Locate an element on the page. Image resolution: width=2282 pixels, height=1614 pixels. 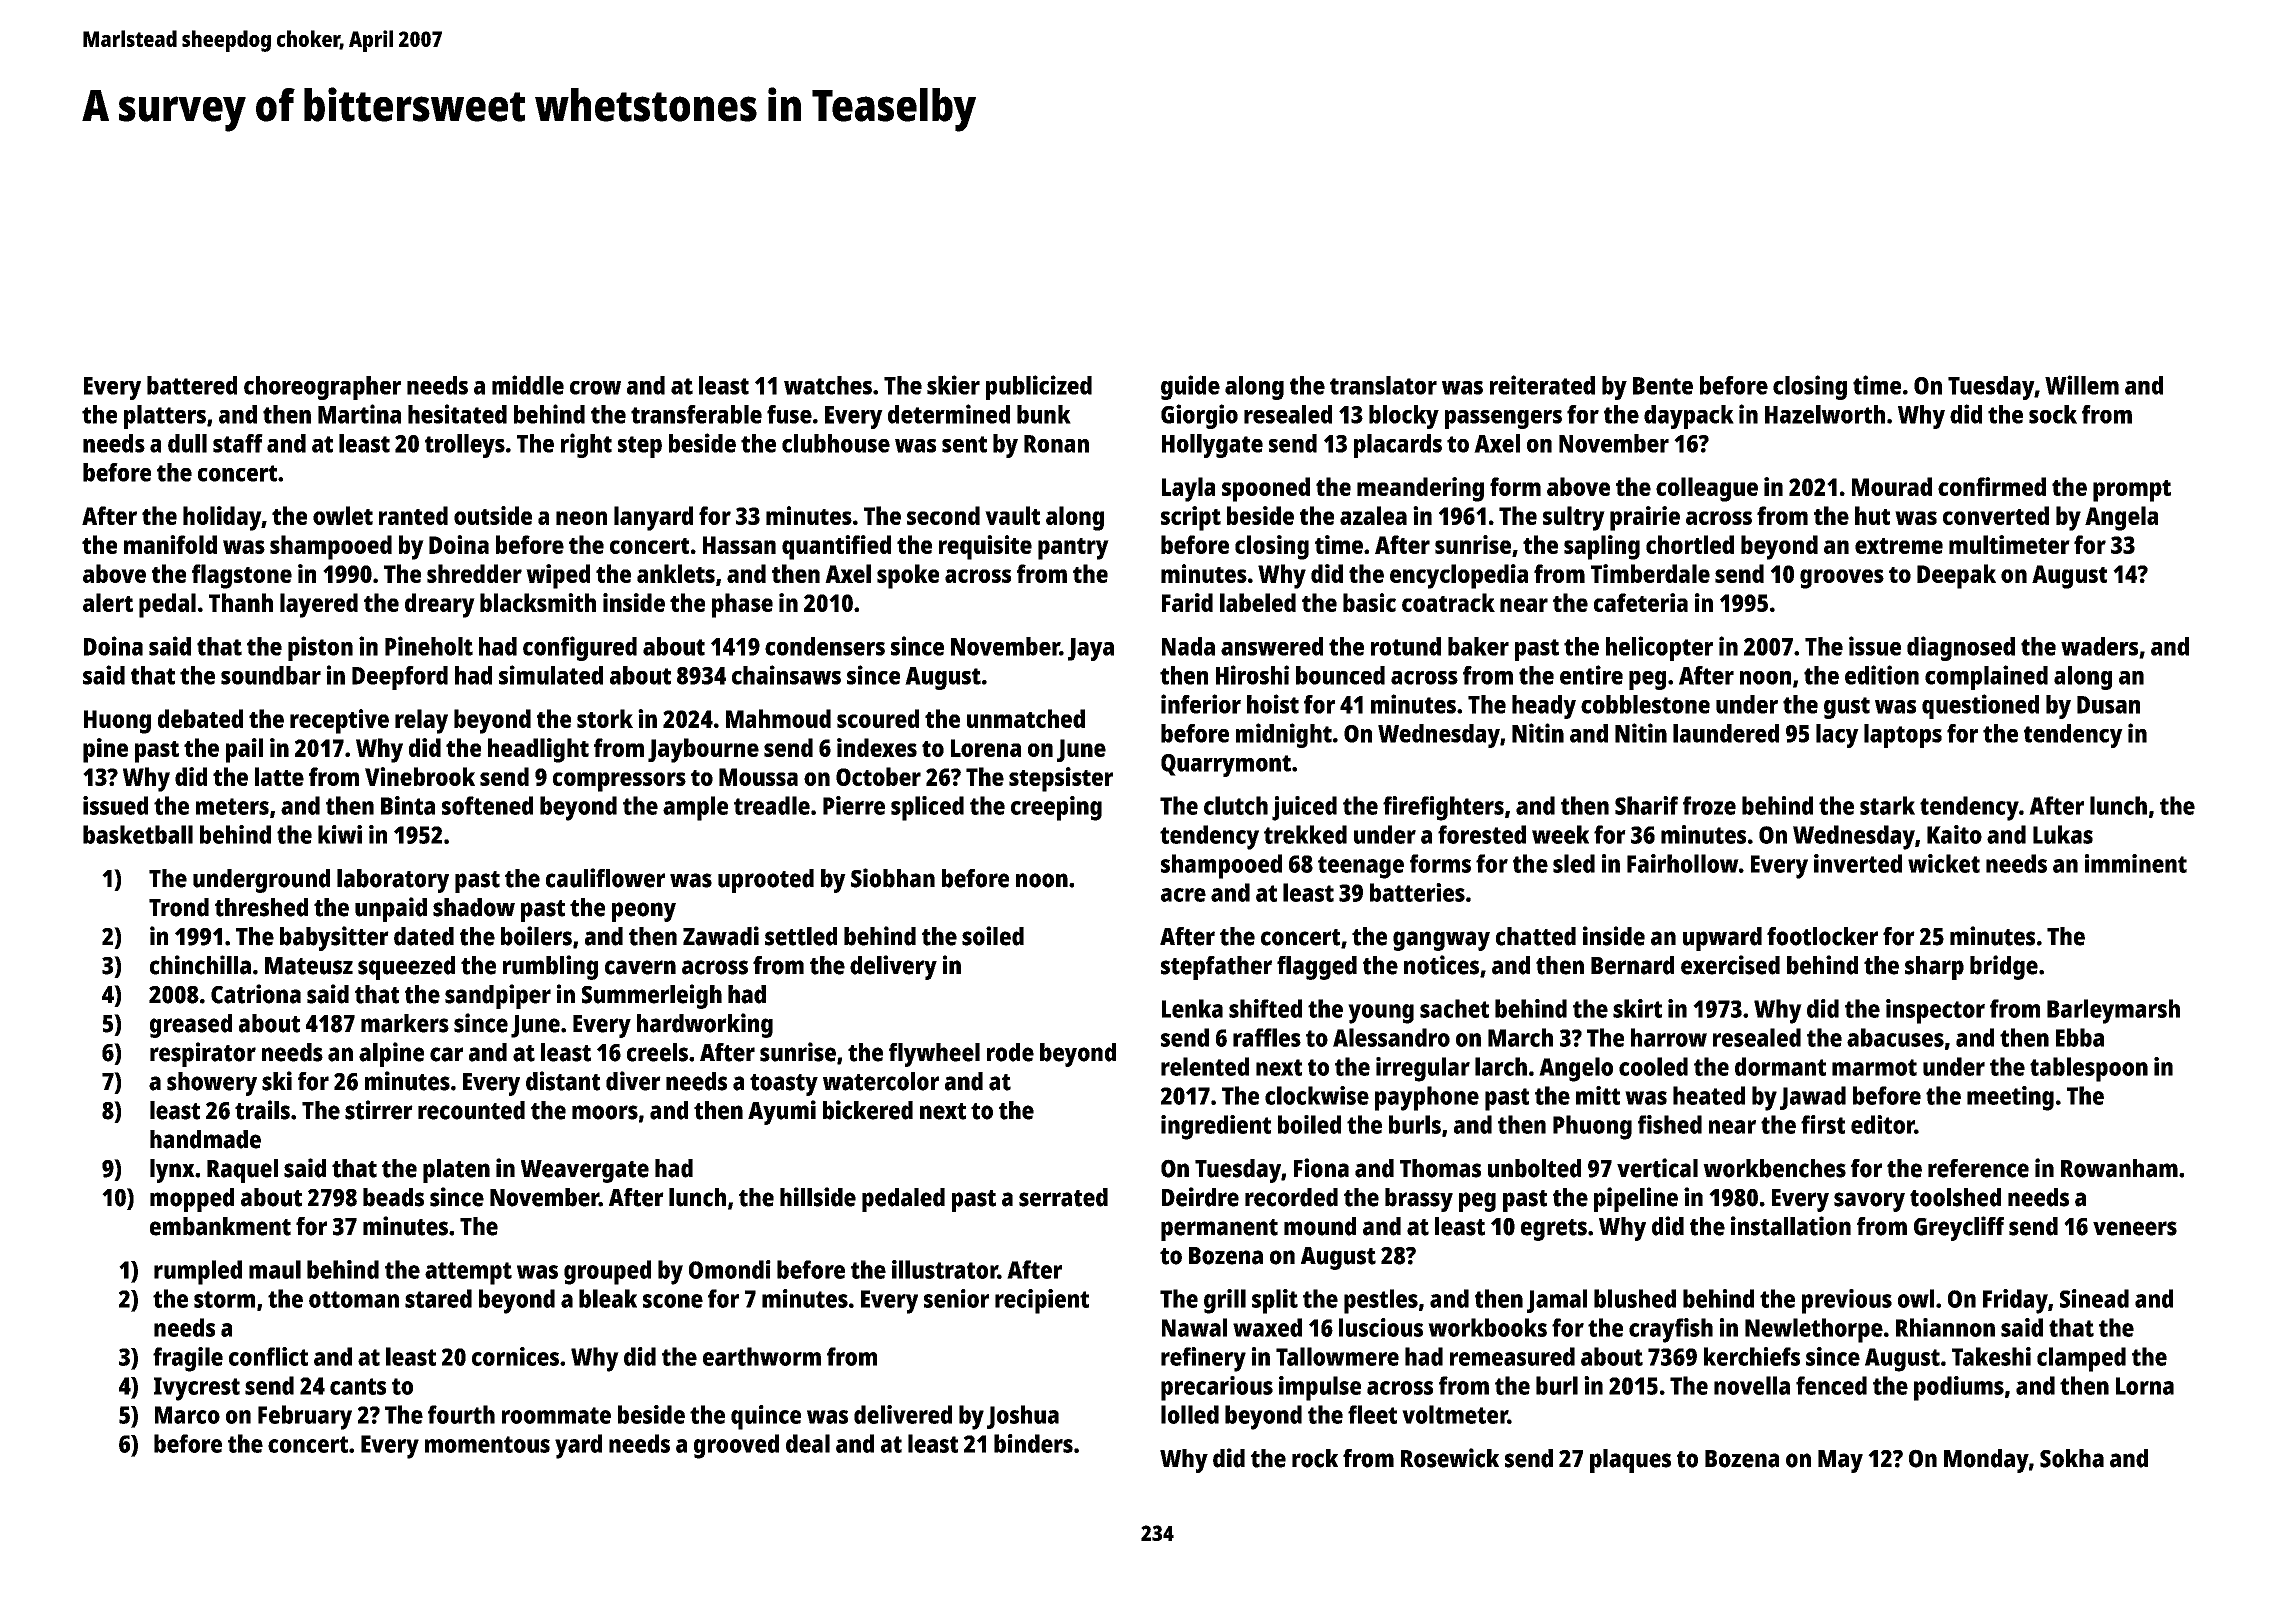
binders is located at coordinates (1033, 1443).
